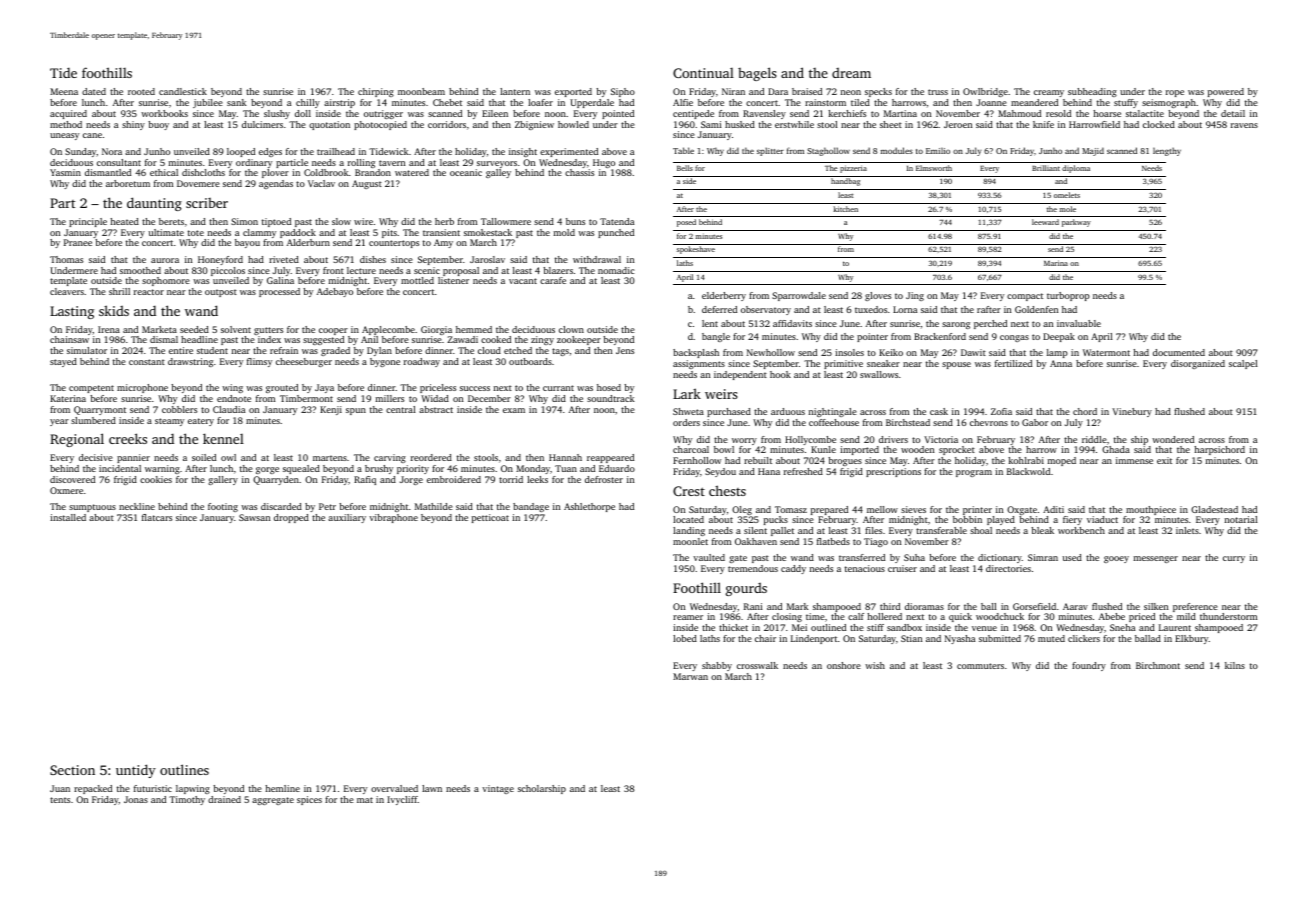 This screenshot has width=1308, height=924. What do you see at coordinates (365, 480) in the screenshot?
I see `Rafiq` at bounding box center [365, 480].
